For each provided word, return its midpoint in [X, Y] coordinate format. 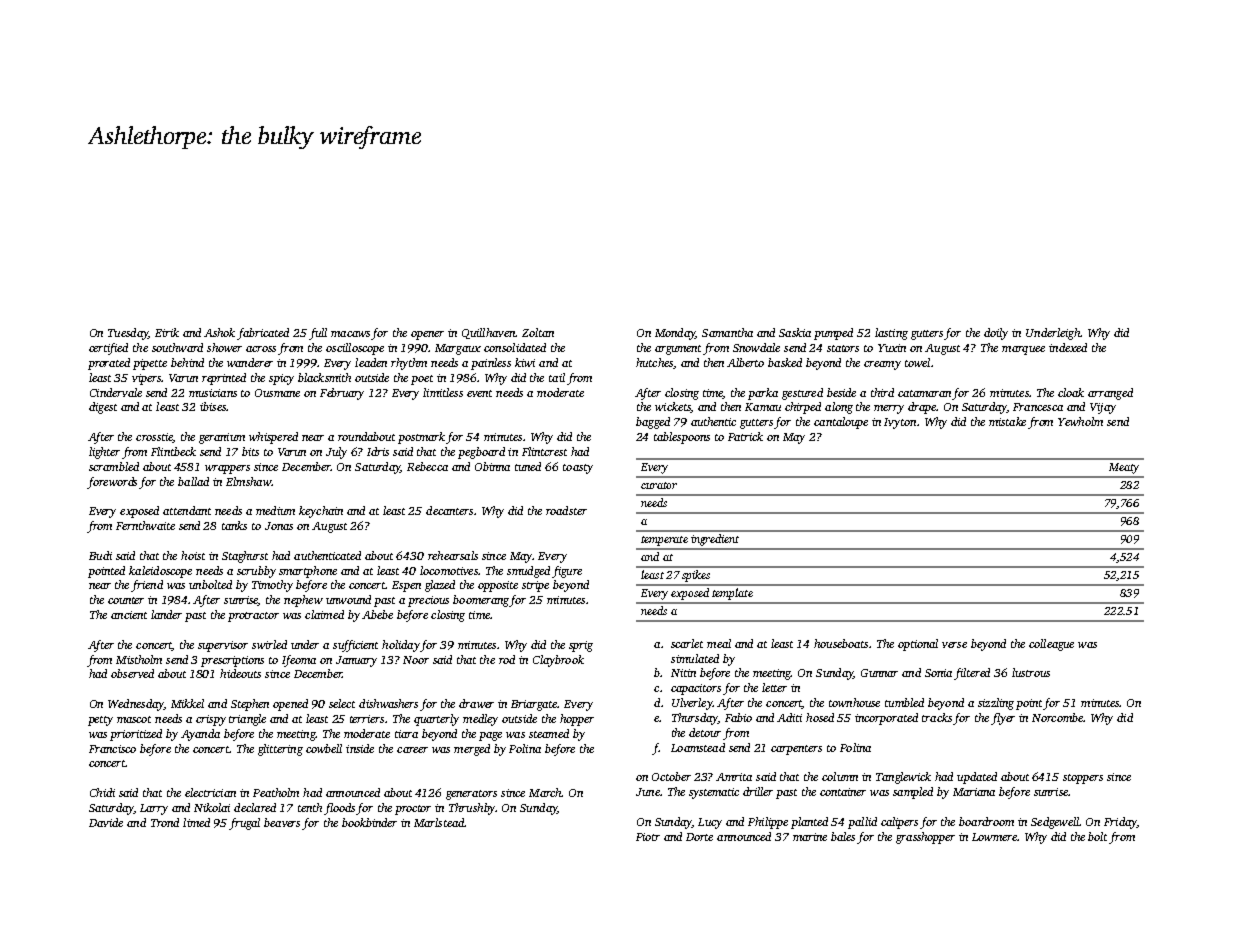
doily [996, 334]
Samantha [727, 332]
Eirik [167, 332]
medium [275, 510]
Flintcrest [544, 451]
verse [954, 645]
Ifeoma [299, 661]
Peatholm [276, 792]
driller [758, 791]
